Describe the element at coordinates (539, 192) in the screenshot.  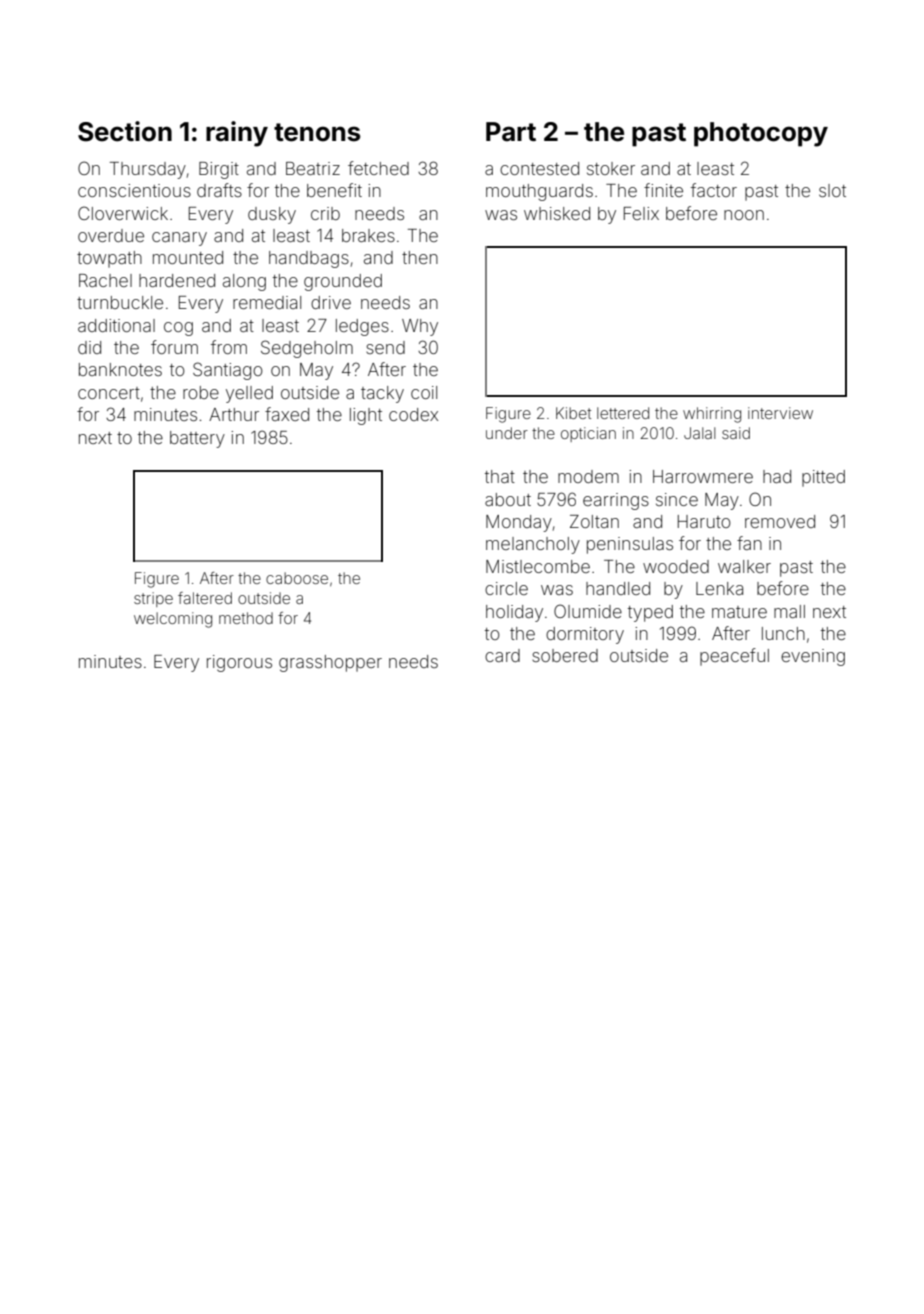
I see `mouthguards` at that location.
